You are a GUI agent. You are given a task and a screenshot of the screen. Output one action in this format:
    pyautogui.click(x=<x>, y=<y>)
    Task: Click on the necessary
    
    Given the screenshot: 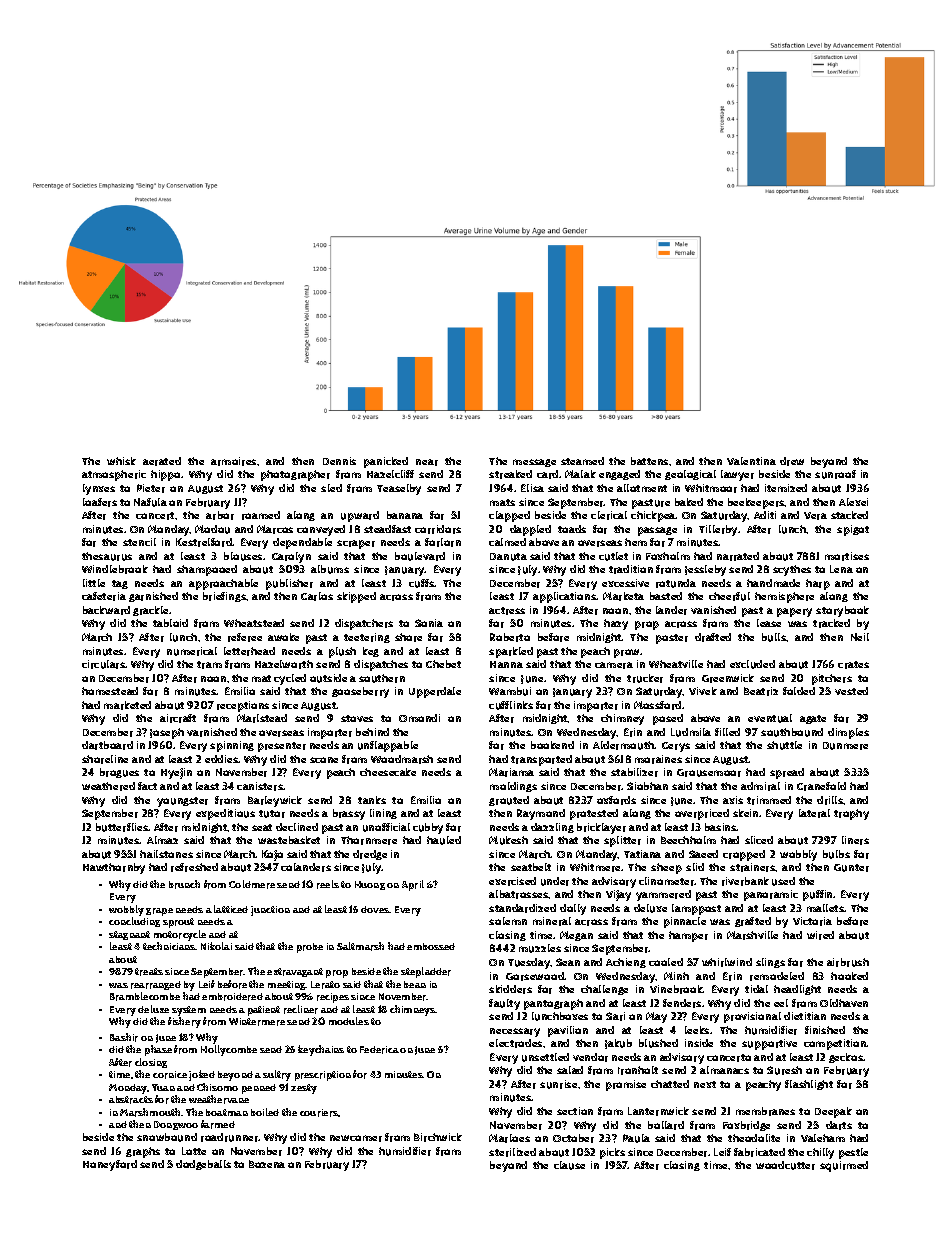 What is the action you would take?
    pyautogui.click(x=515, y=1032)
